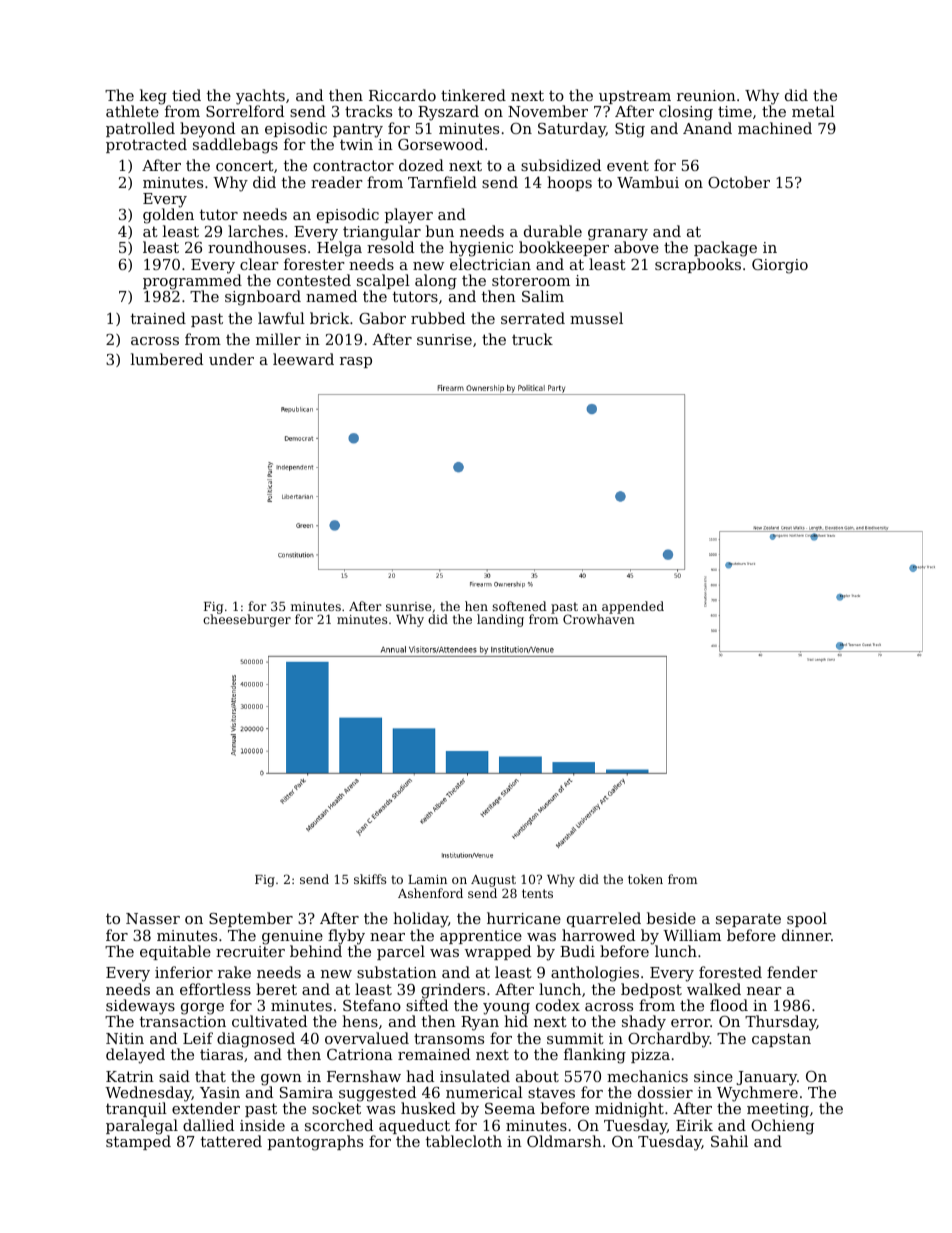 The height and width of the screenshot is (1233, 952). I want to click on bookkeeper, so click(564, 248).
